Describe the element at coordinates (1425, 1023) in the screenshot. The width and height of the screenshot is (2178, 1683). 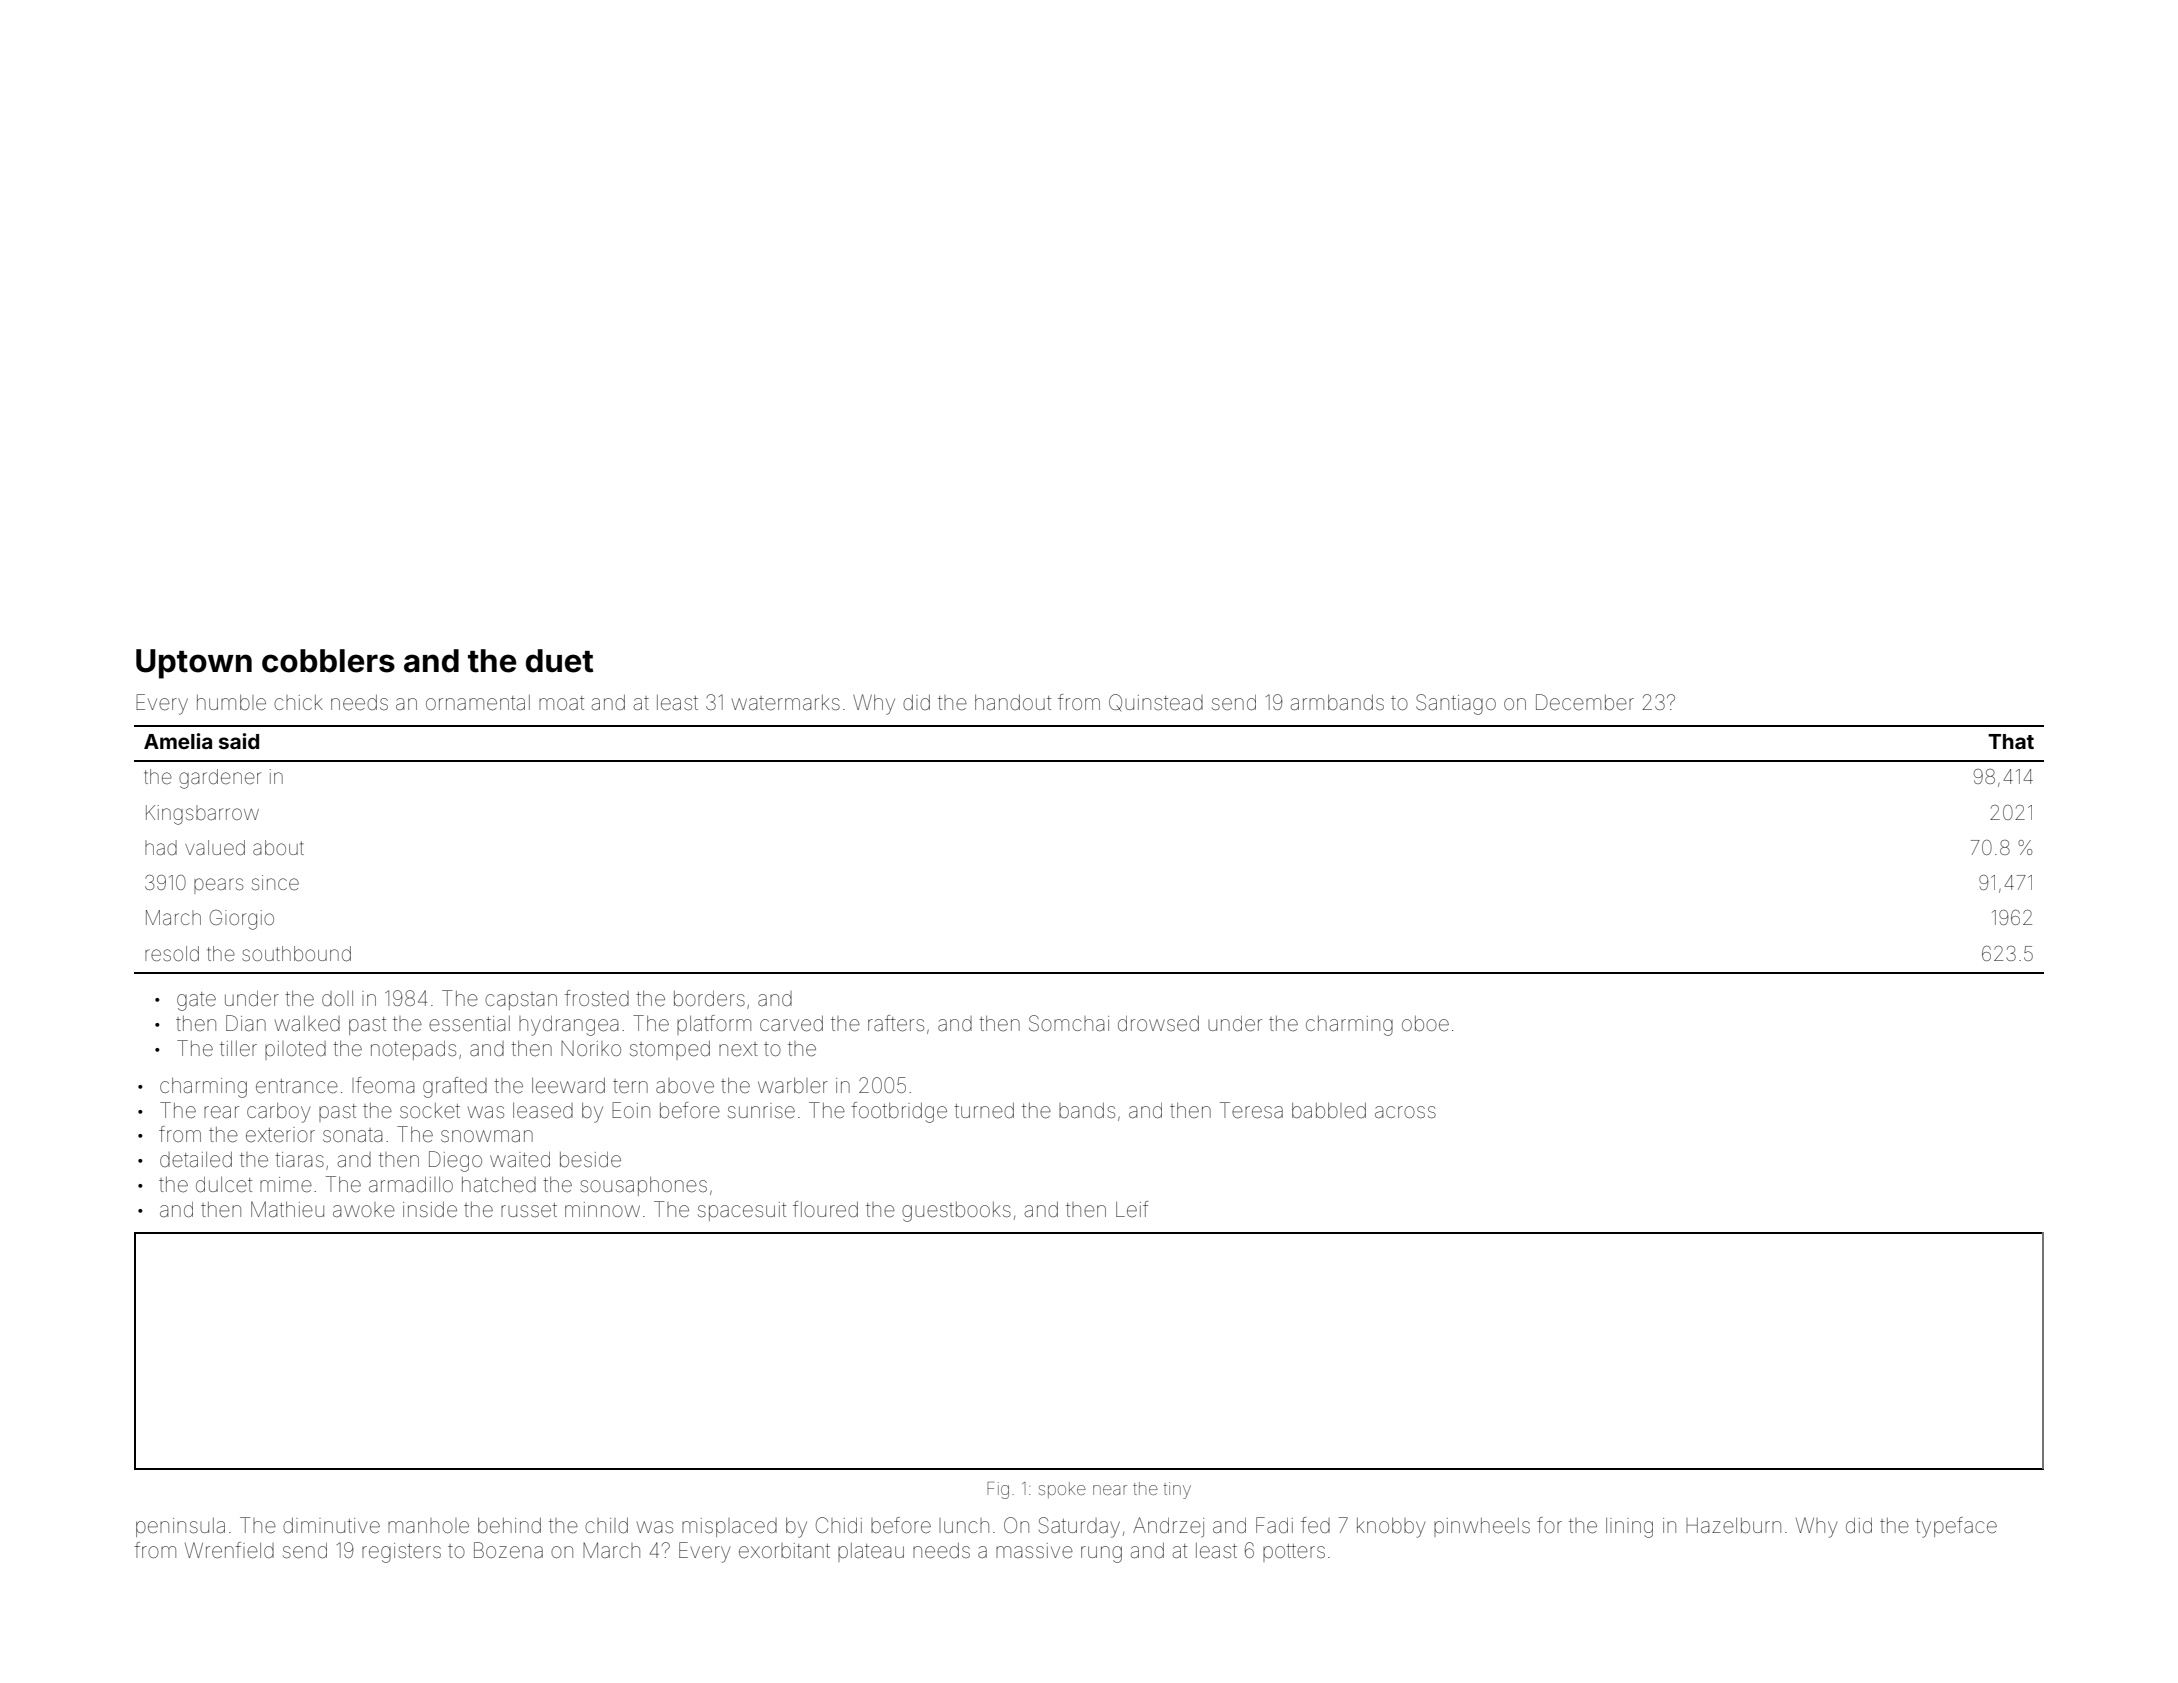
I see `oboe` at that location.
